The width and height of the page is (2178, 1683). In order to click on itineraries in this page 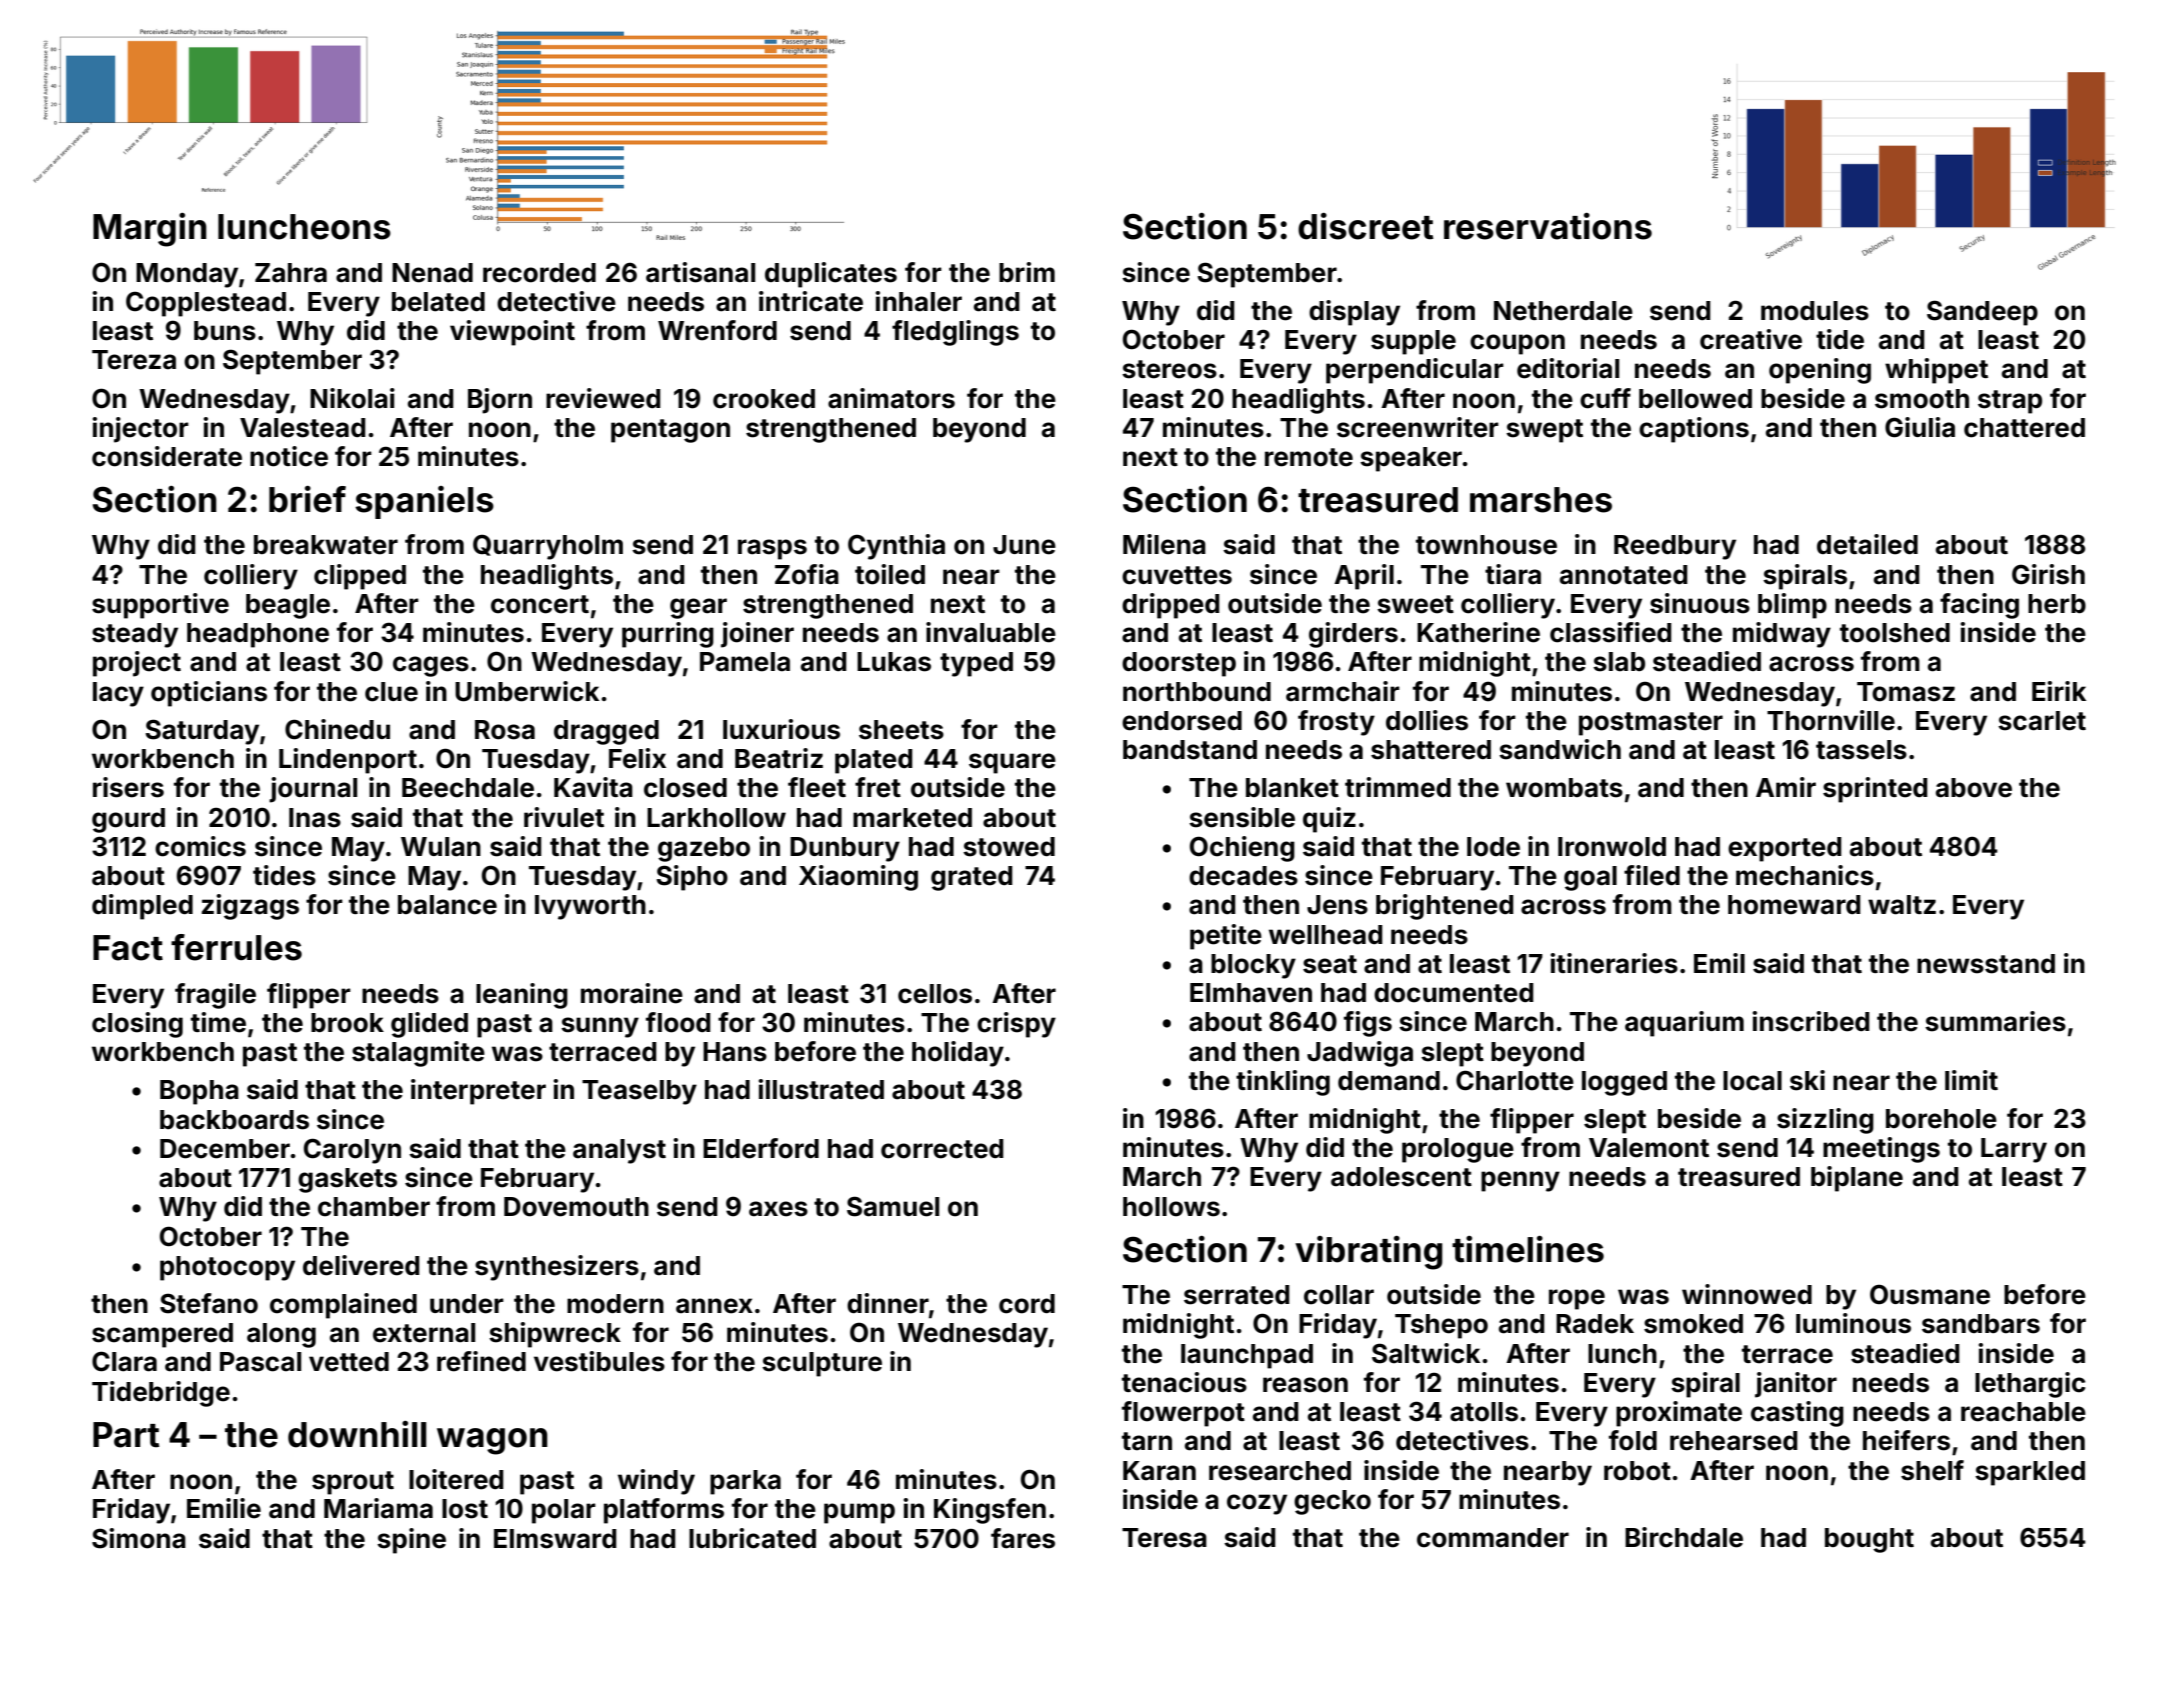, I will do `click(1614, 963)`.
